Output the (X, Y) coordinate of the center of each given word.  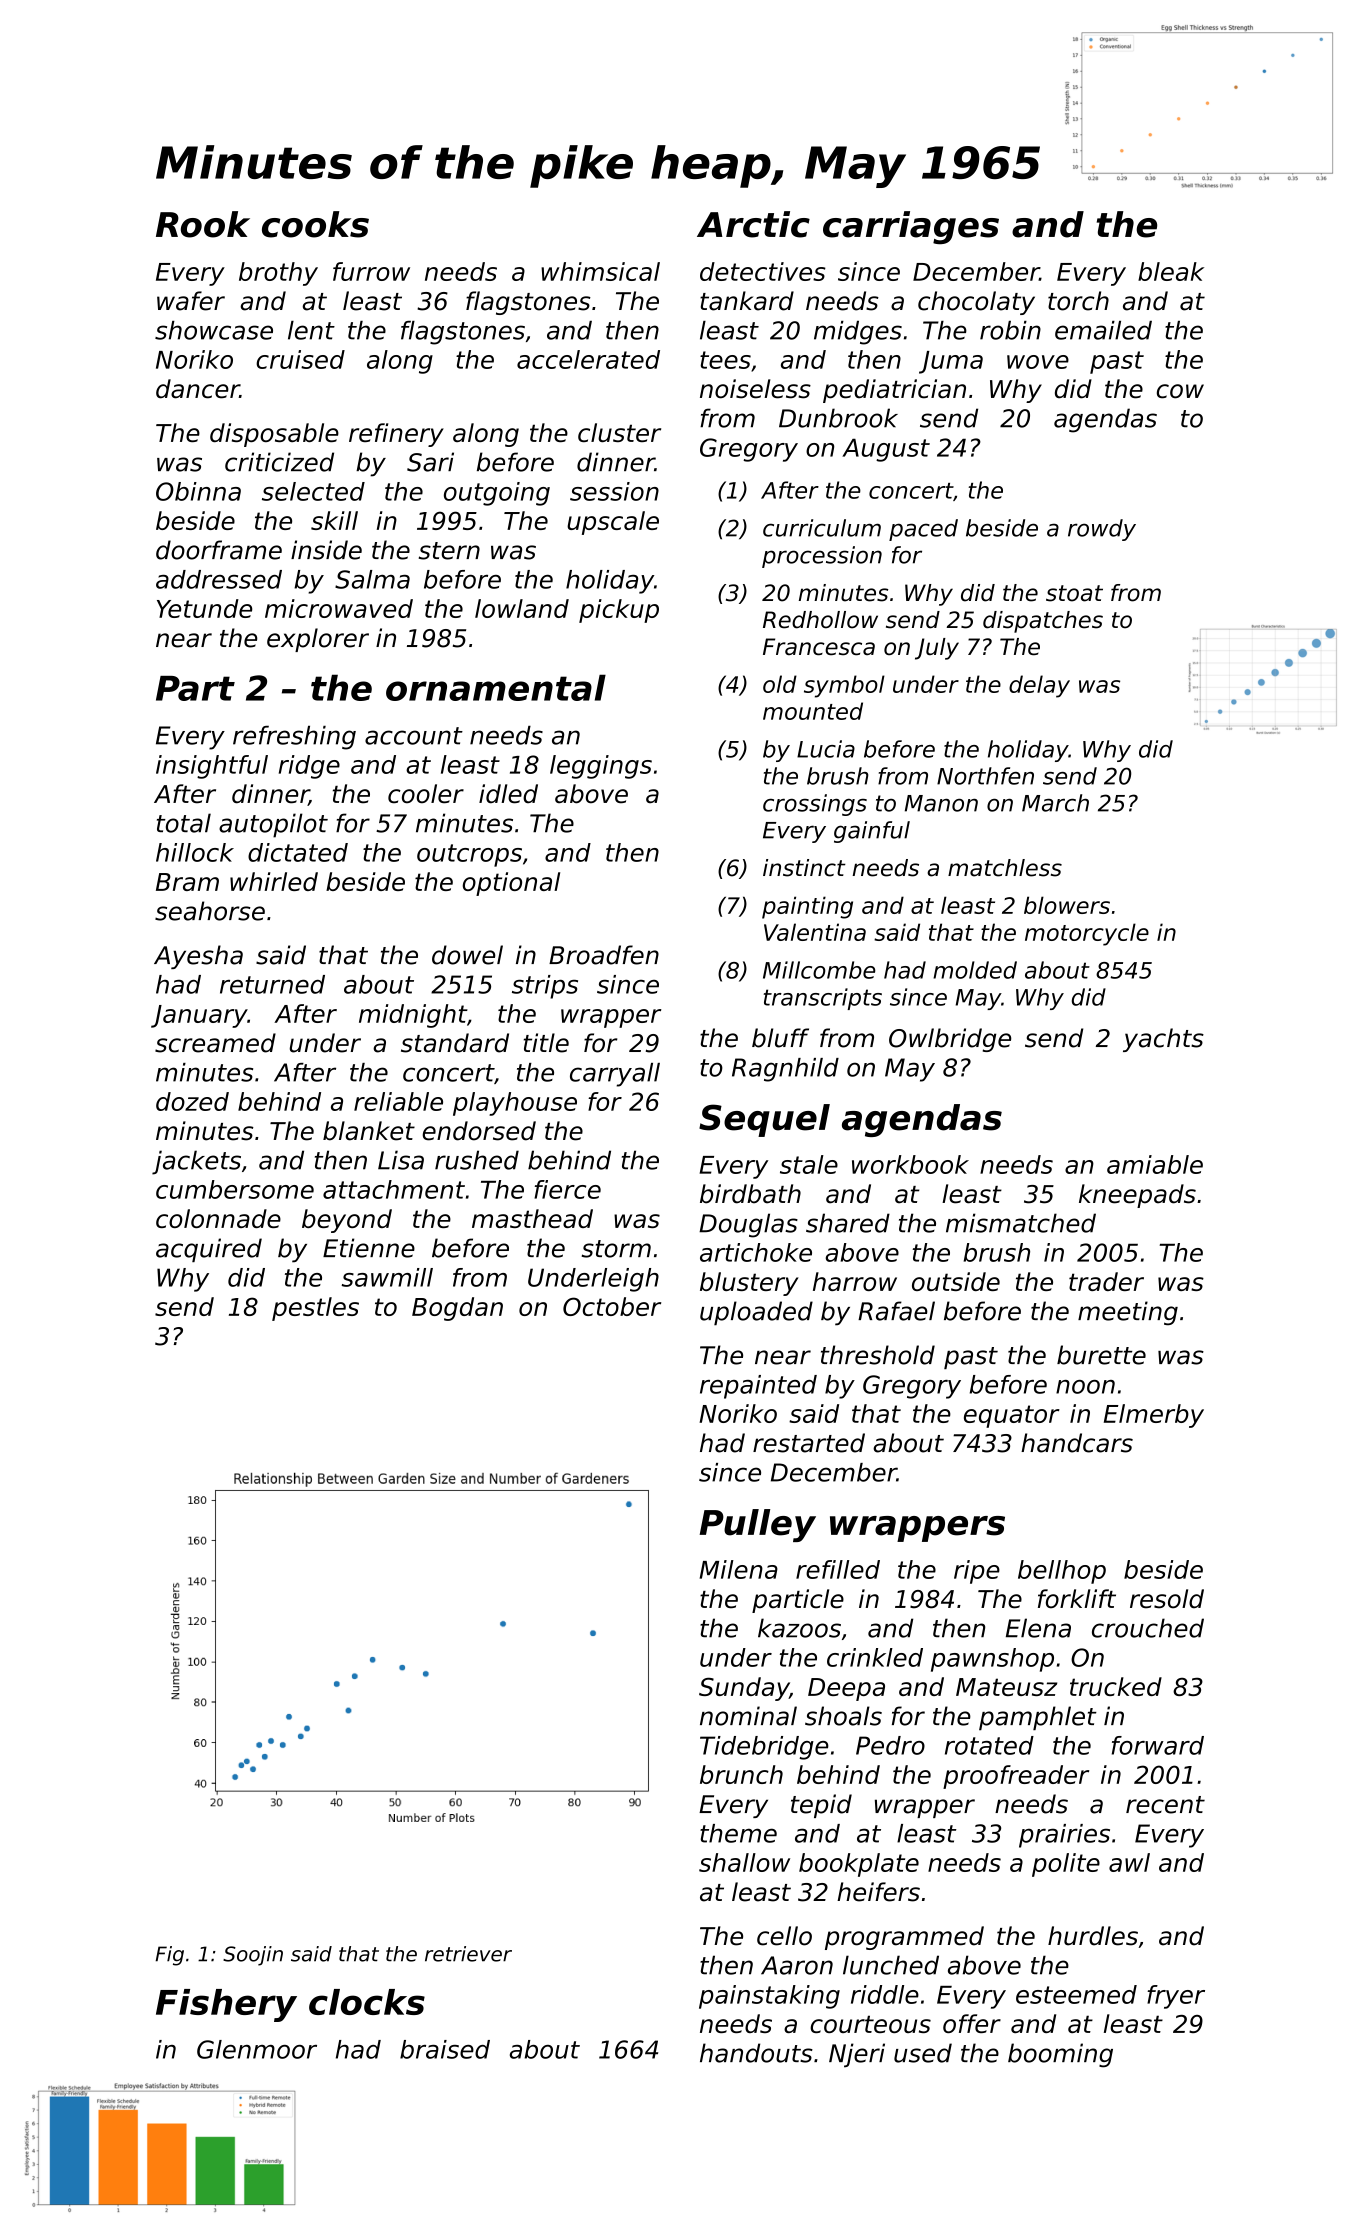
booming (1060, 2055)
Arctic (753, 224)
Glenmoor (257, 2049)
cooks (315, 224)
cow (1180, 391)
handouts (756, 2053)
